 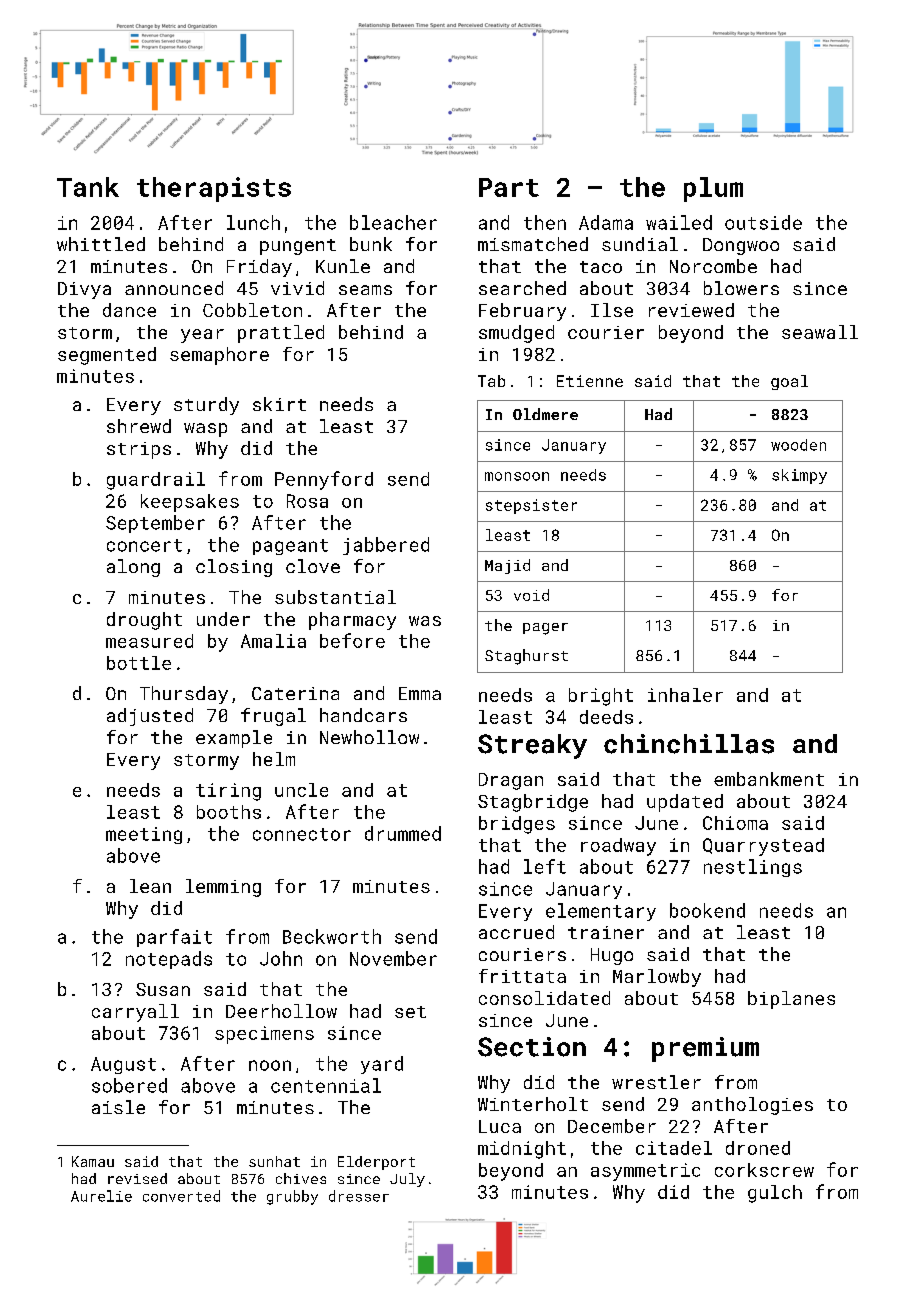 I want to click on Part, so click(x=509, y=187).
